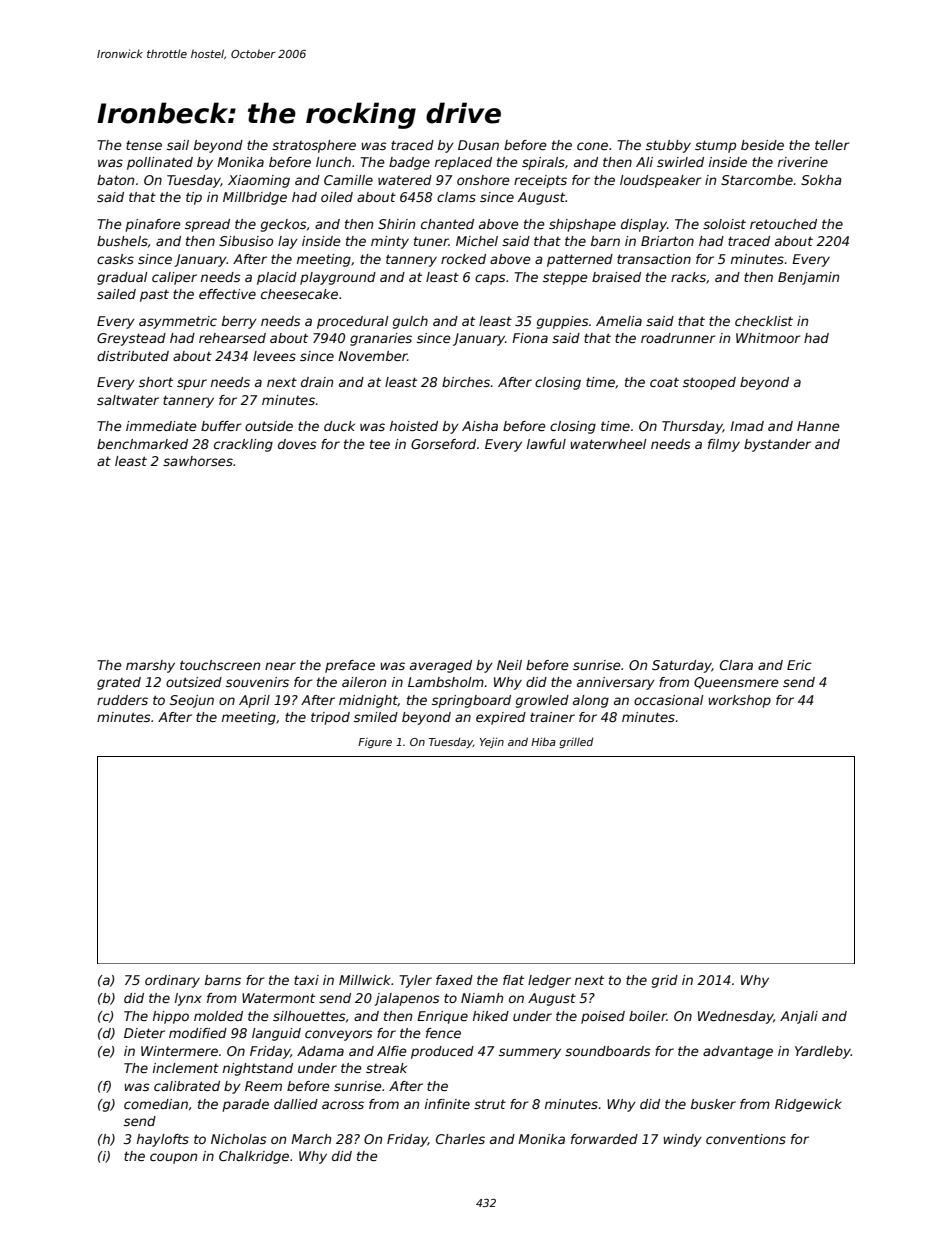 The height and width of the page is (1233, 952). Describe the element at coordinates (172, 981) in the page. I see `ordinary` at that location.
